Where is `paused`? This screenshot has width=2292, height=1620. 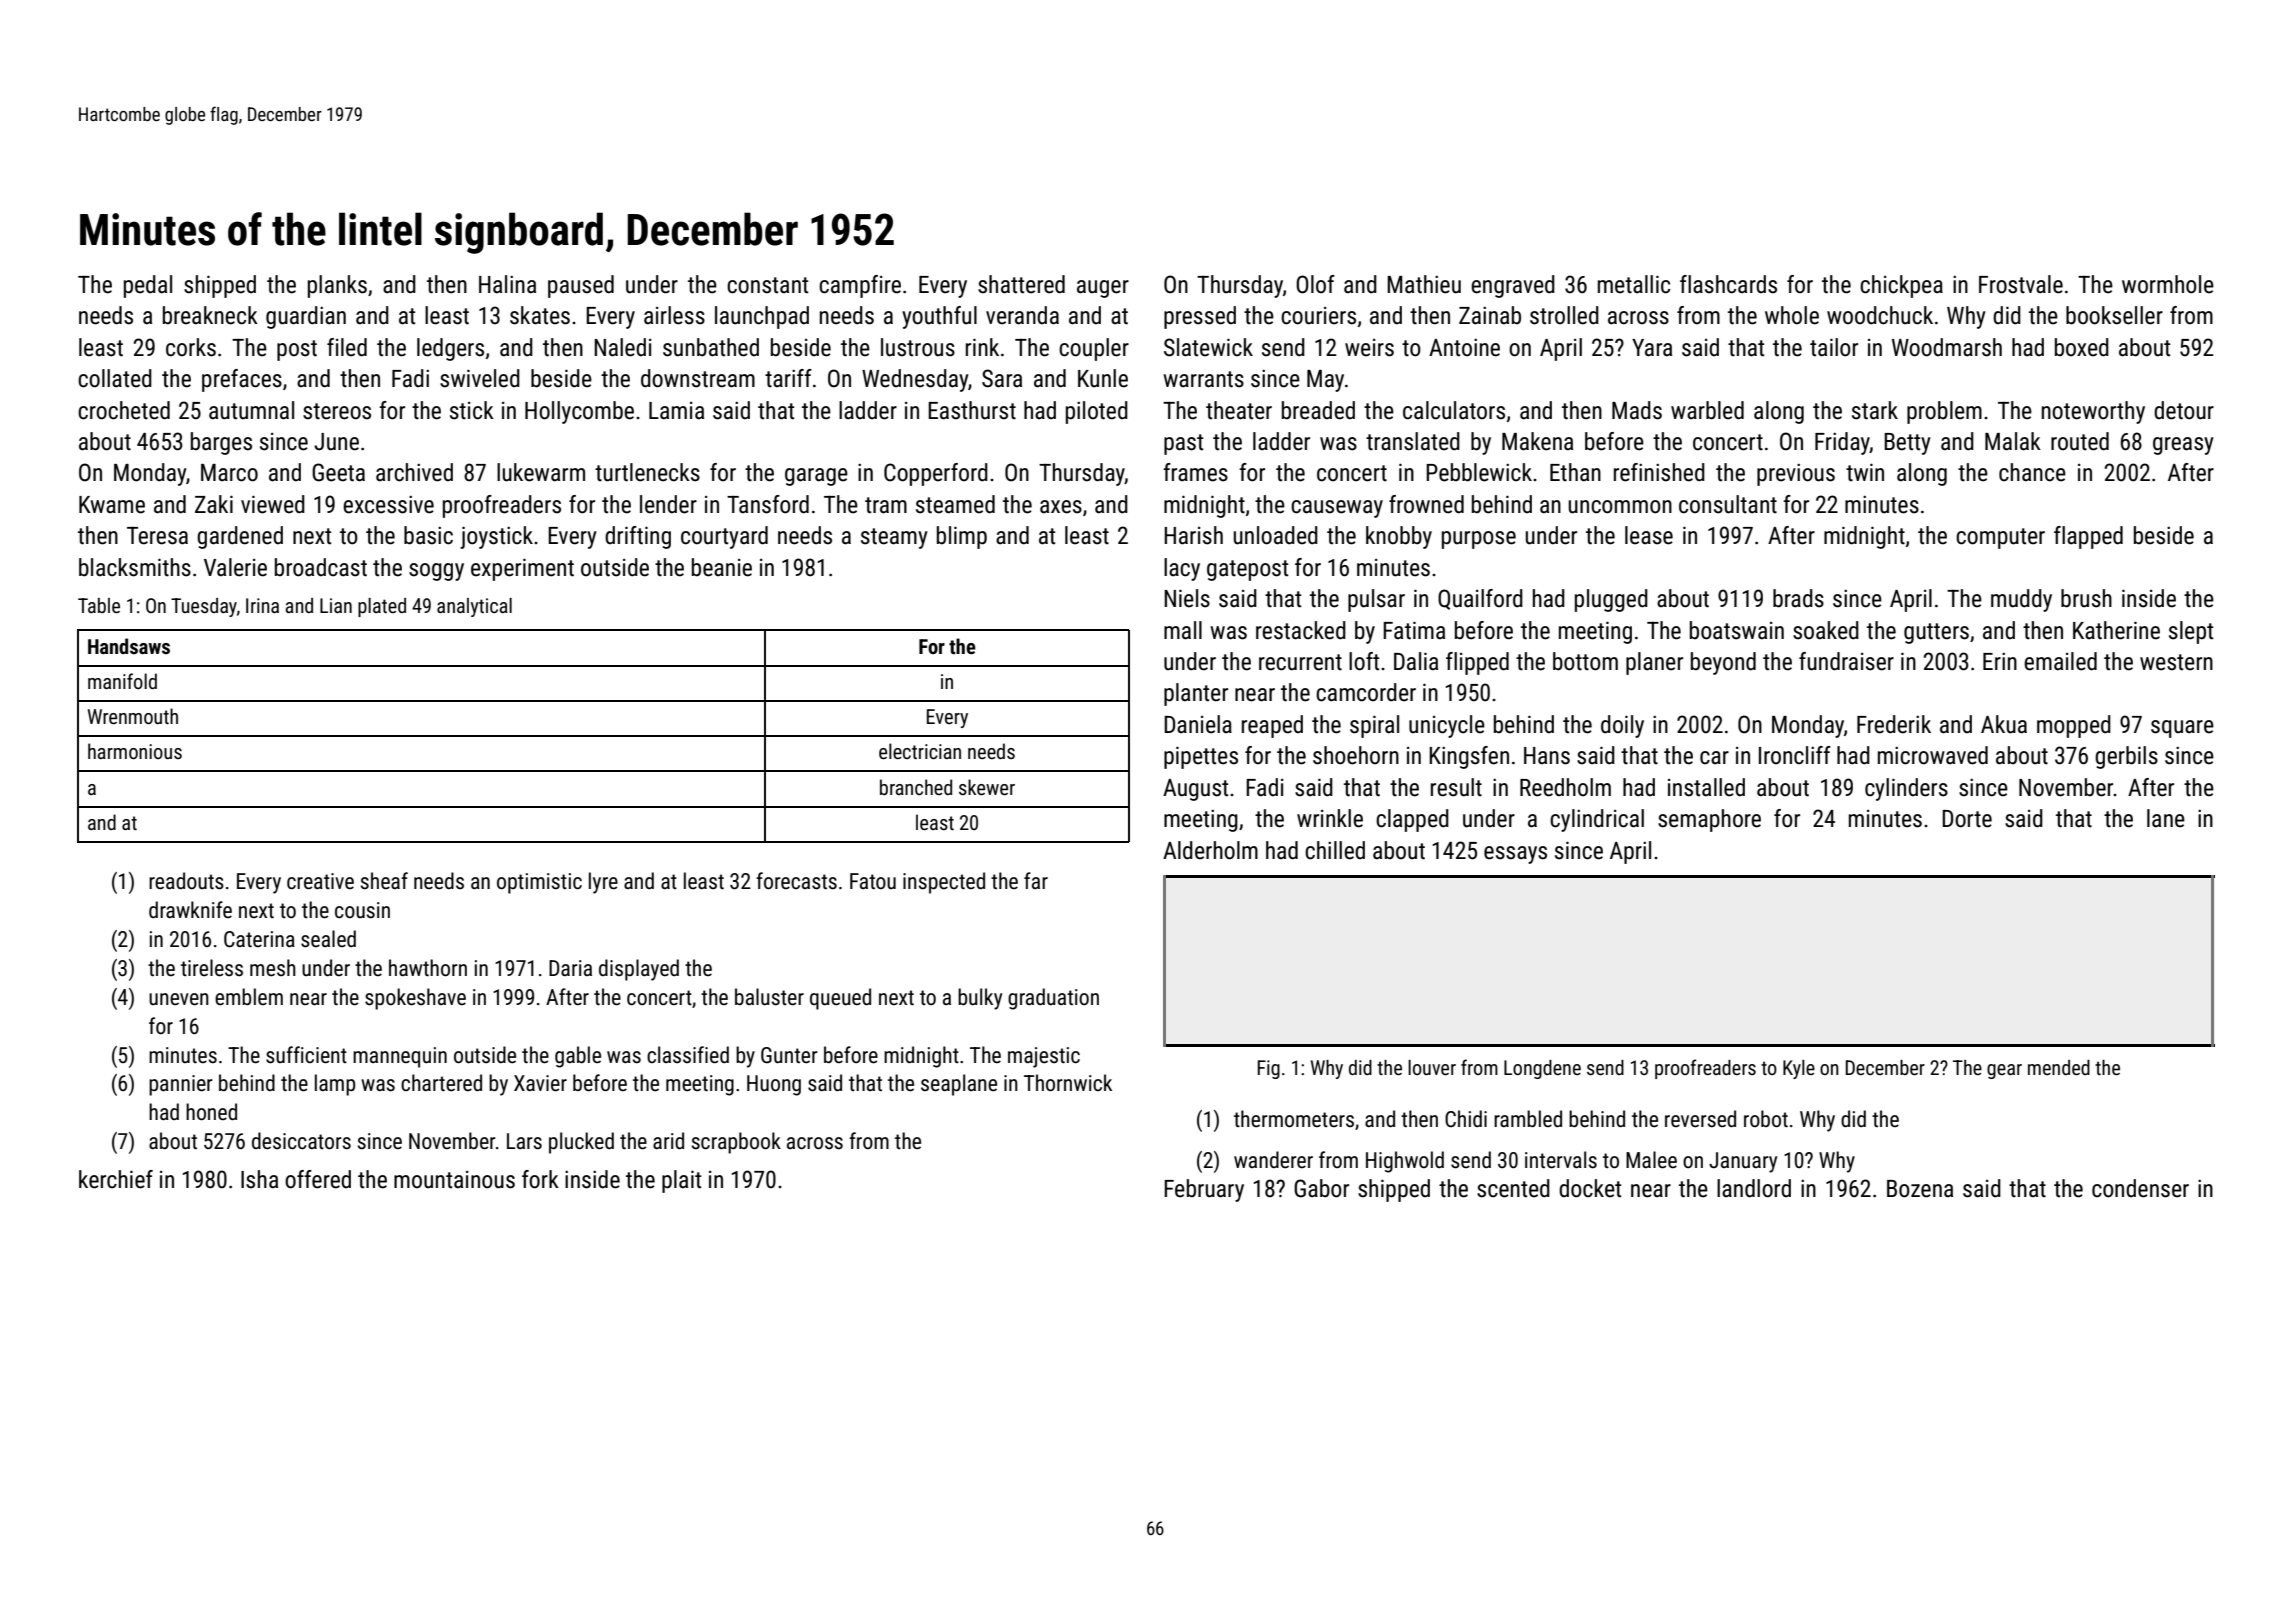 paused is located at coordinates (581, 286).
